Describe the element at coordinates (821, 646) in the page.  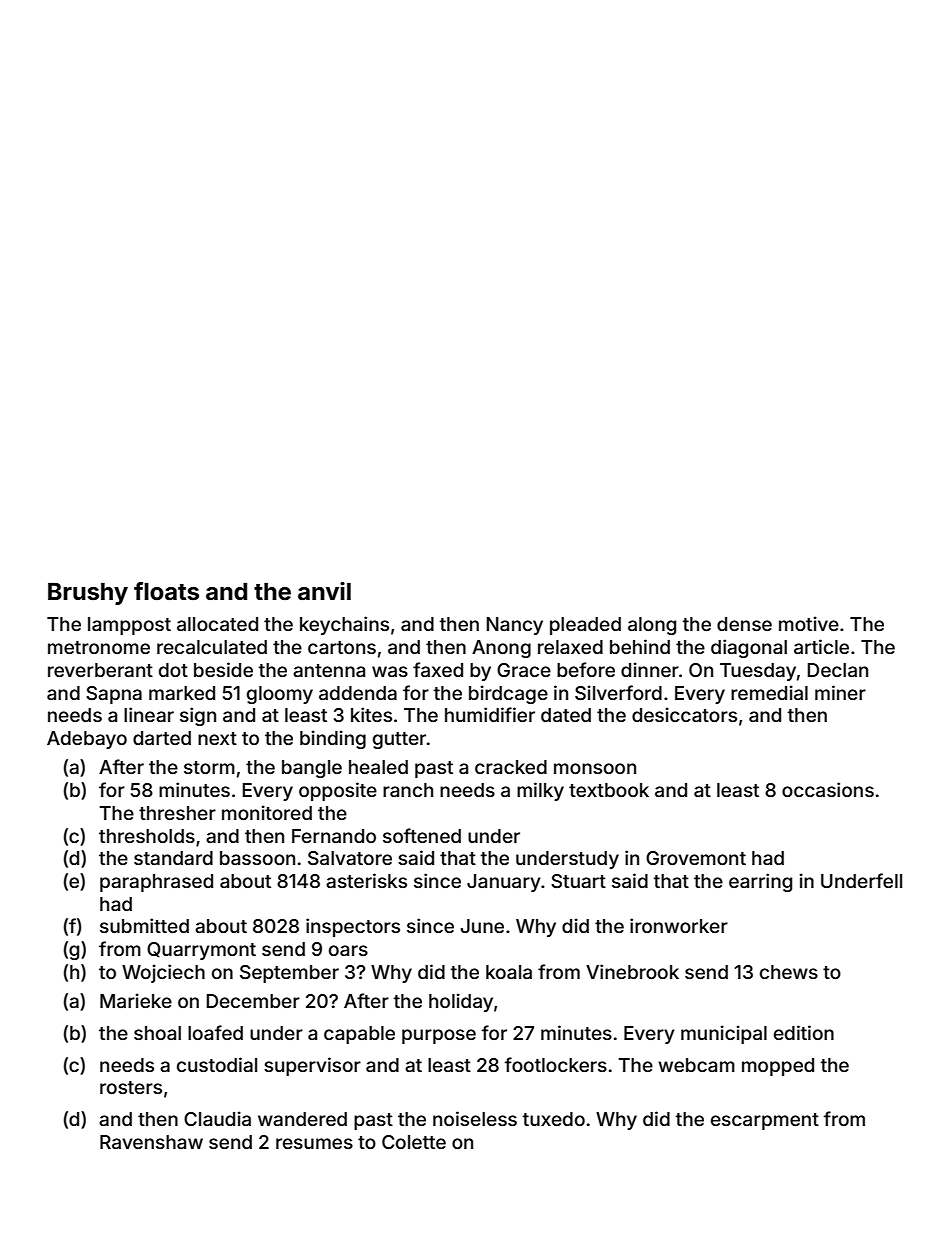
I see `article` at that location.
